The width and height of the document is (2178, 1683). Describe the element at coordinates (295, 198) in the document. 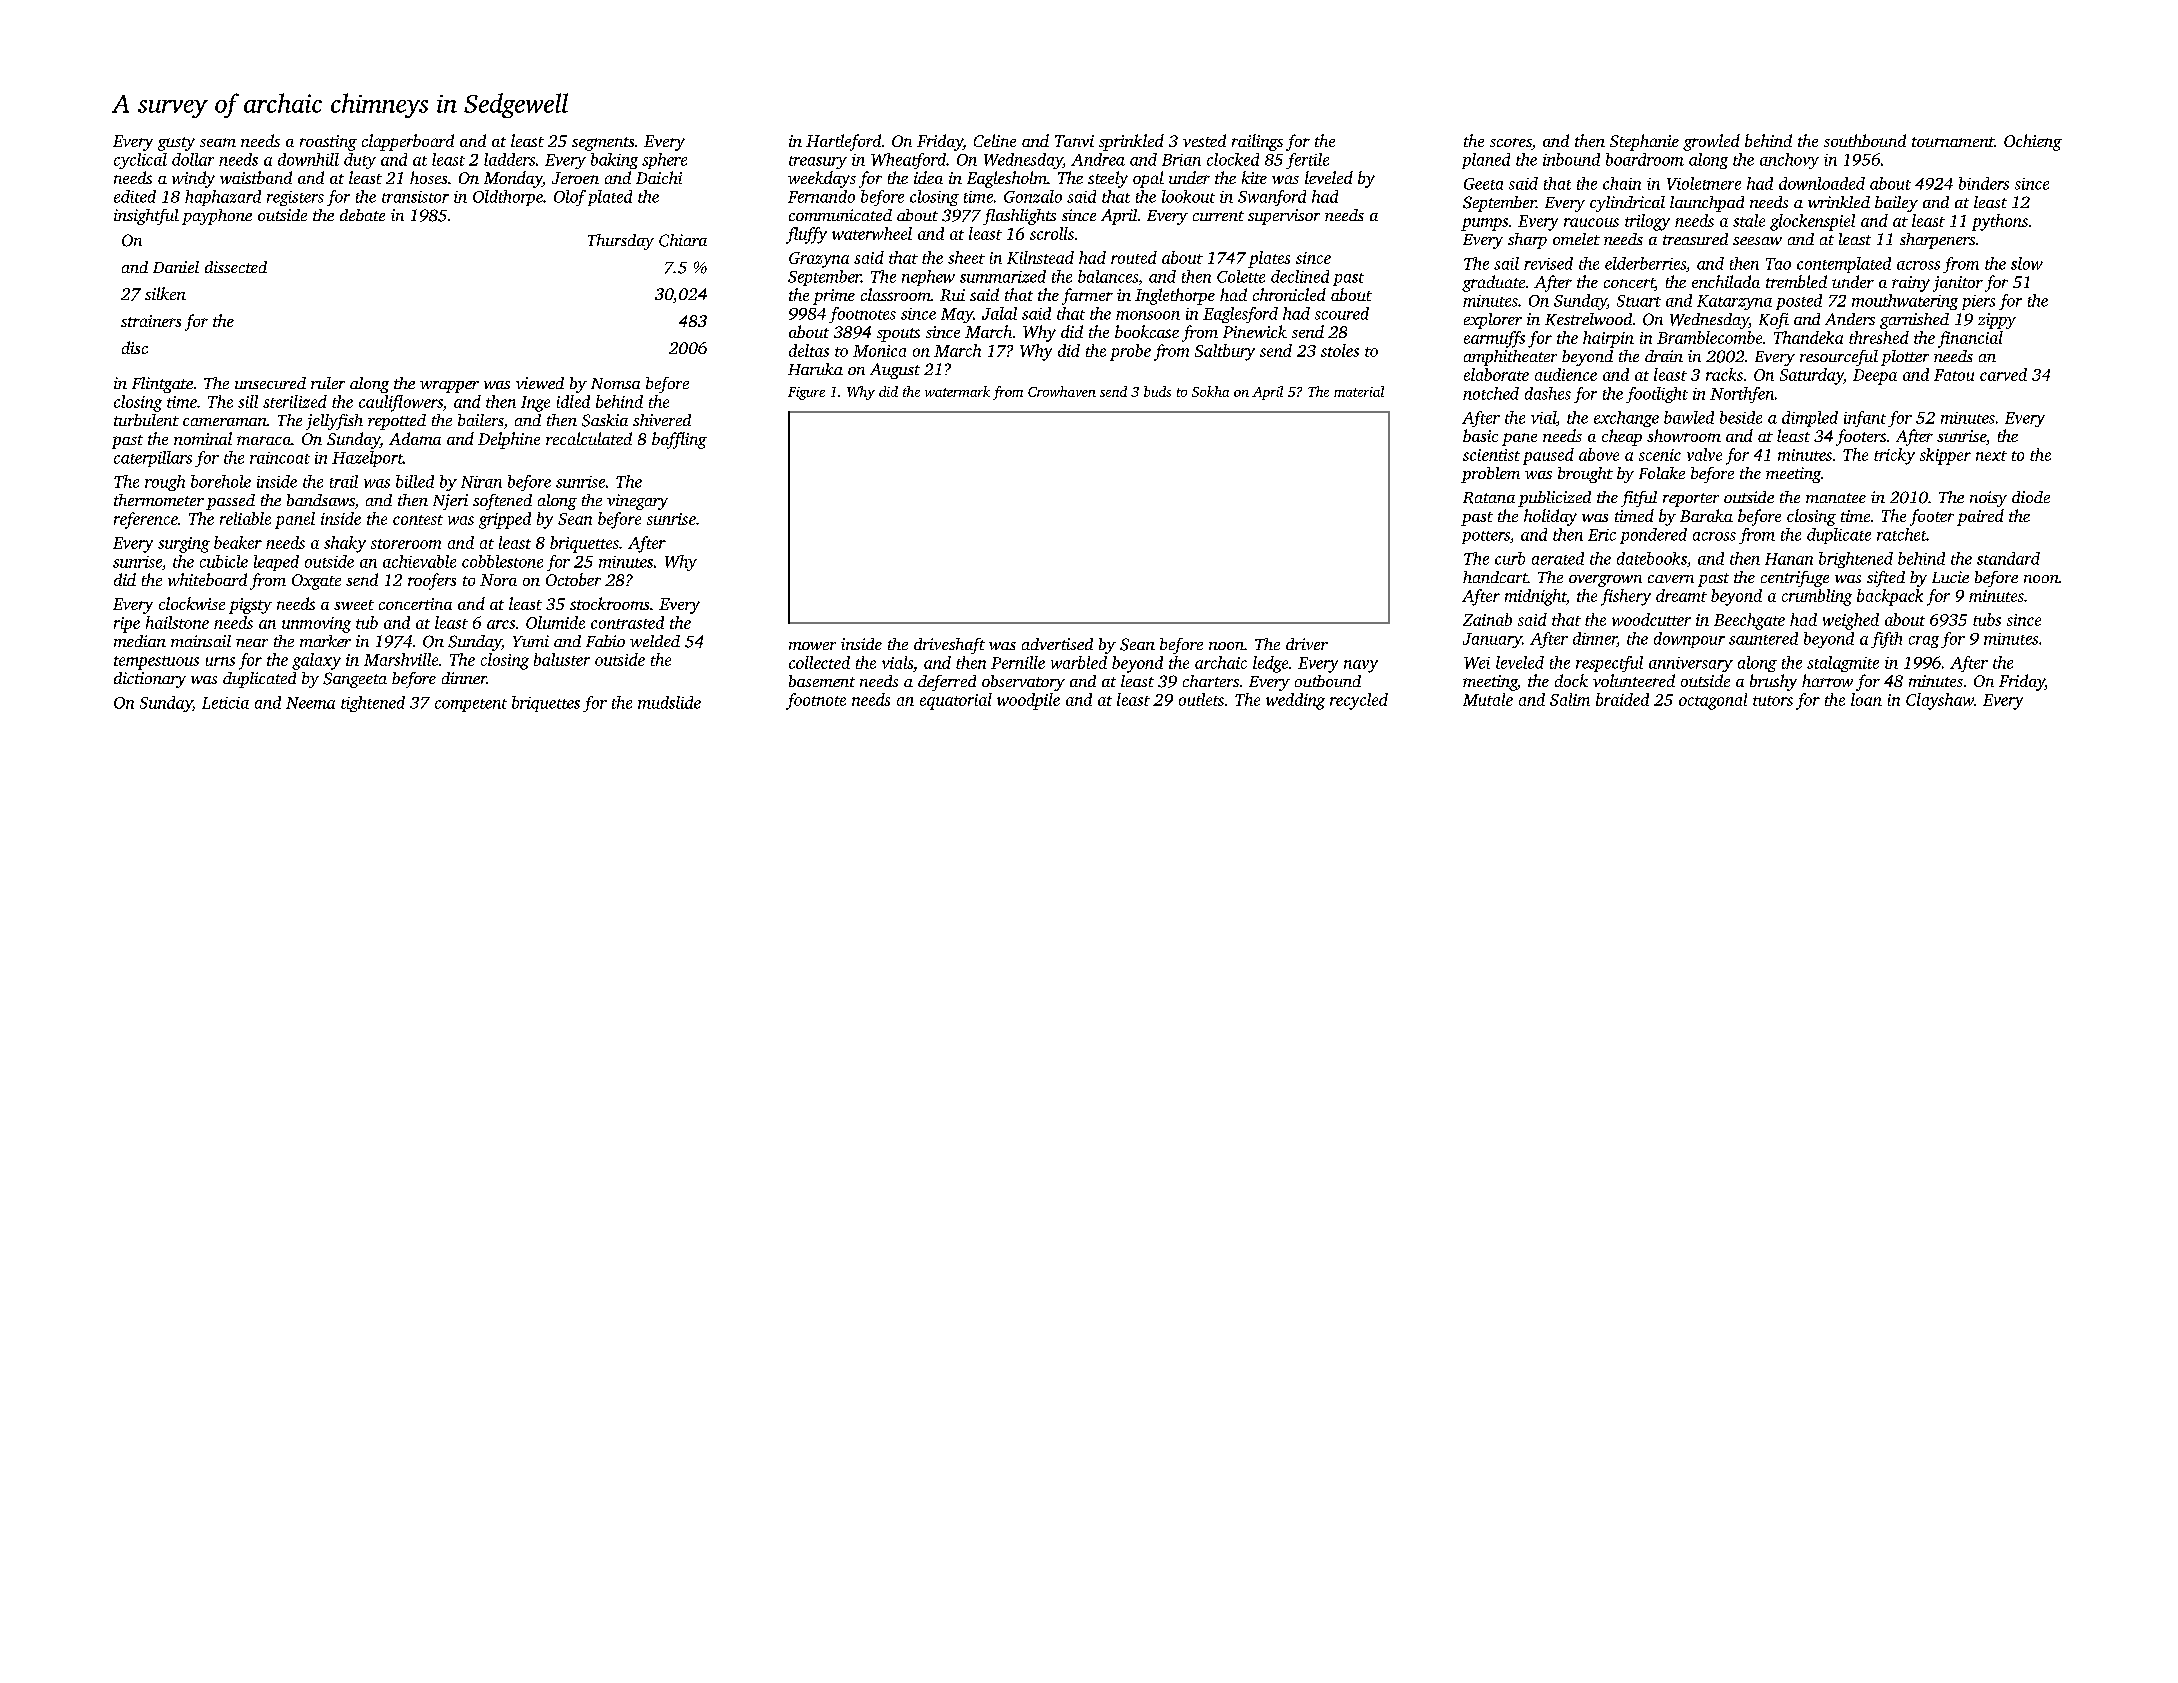

I see `registers` at that location.
